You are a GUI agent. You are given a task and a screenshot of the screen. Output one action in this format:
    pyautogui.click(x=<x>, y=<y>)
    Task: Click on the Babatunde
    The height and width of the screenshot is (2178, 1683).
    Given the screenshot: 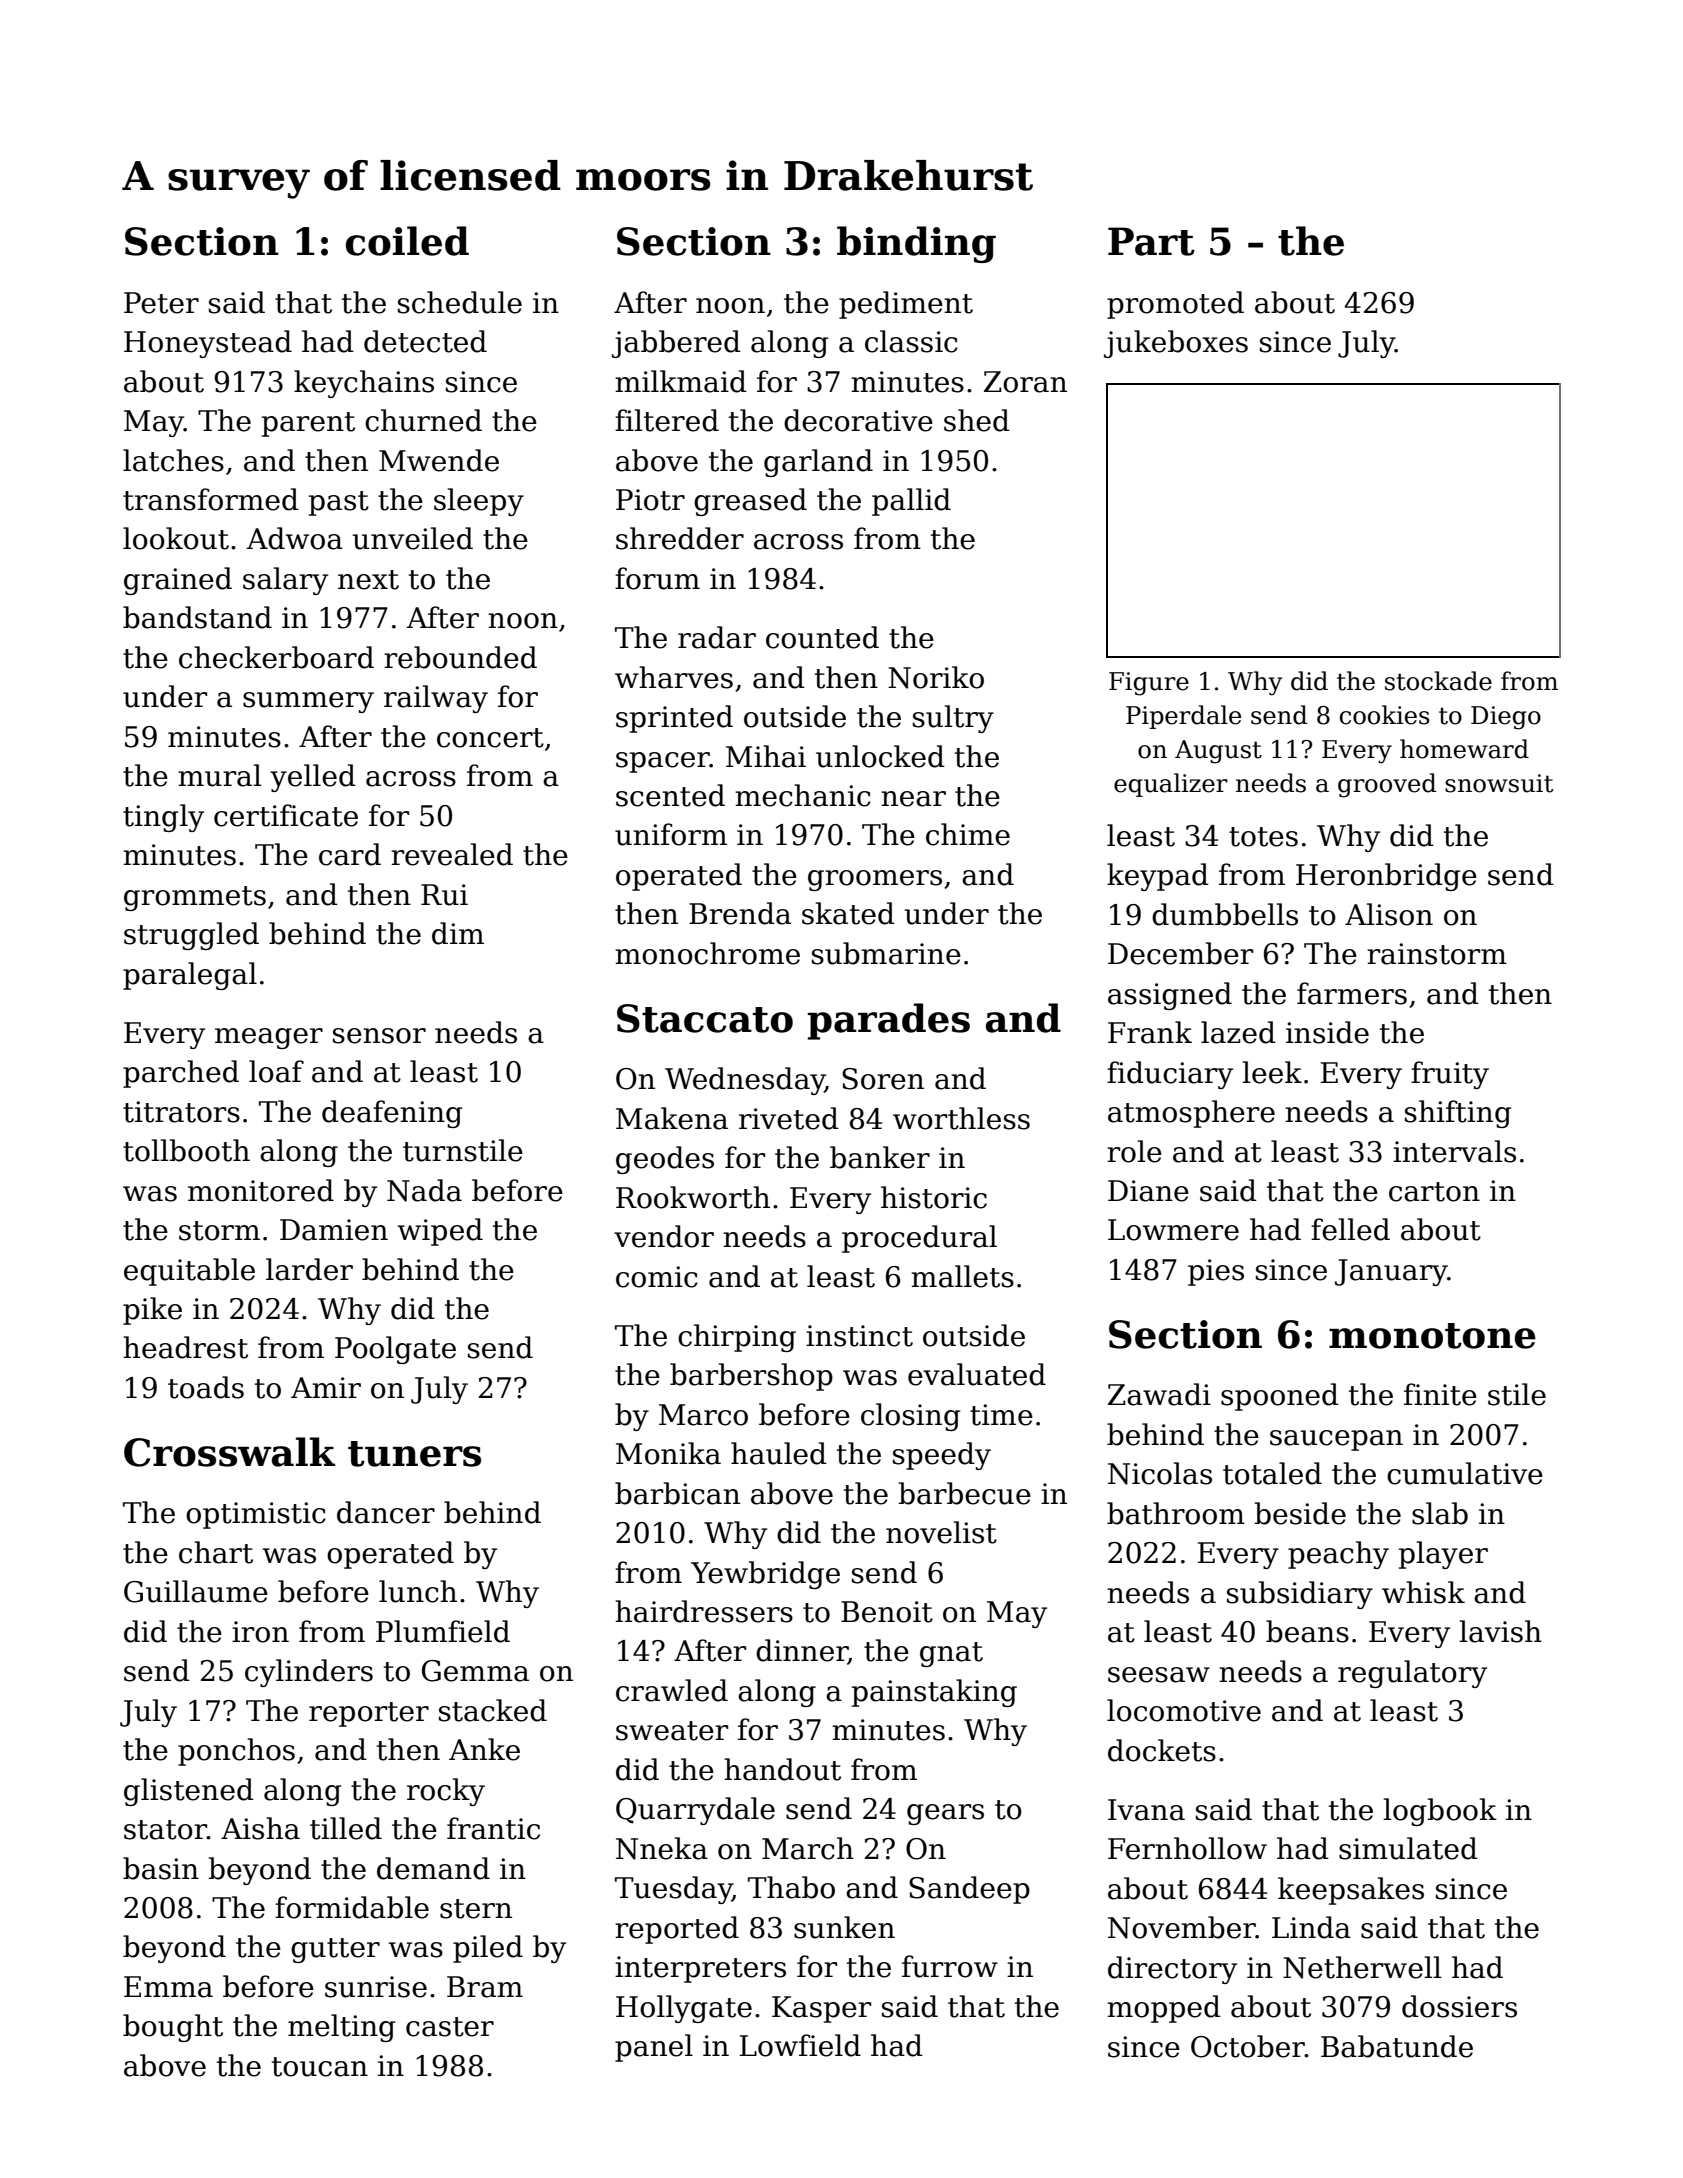 What is the action you would take?
    pyautogui.click(x=1397, y=2046)
